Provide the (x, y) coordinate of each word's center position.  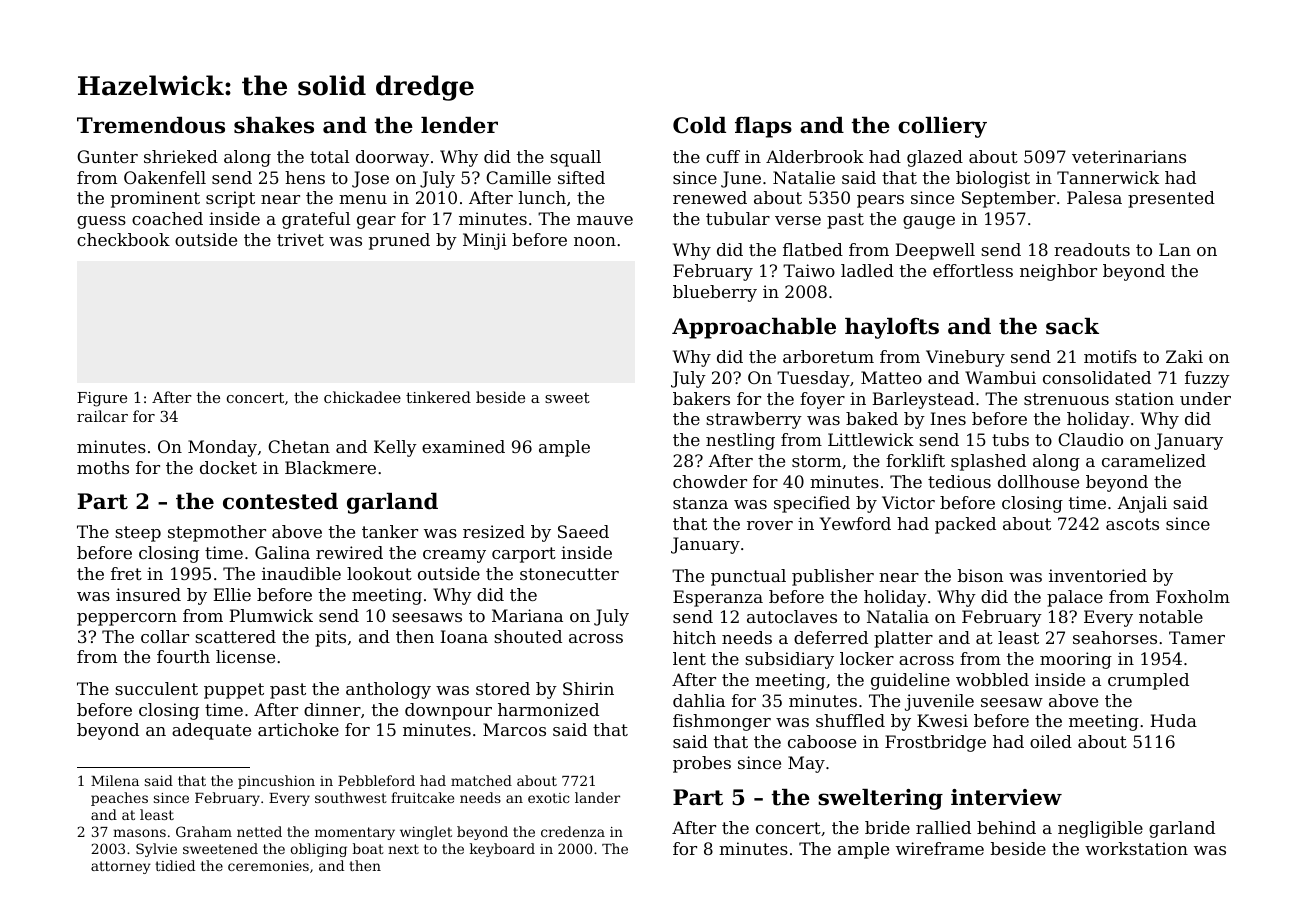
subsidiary (789, 660)
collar (165, 636)
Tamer (1197, 637)
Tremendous (151, 125)
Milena (115, 780)
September (1009, 199)
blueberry (715, 293)
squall (575, 158)
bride (887, 827)
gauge (929, 222)
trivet (300, 239)
